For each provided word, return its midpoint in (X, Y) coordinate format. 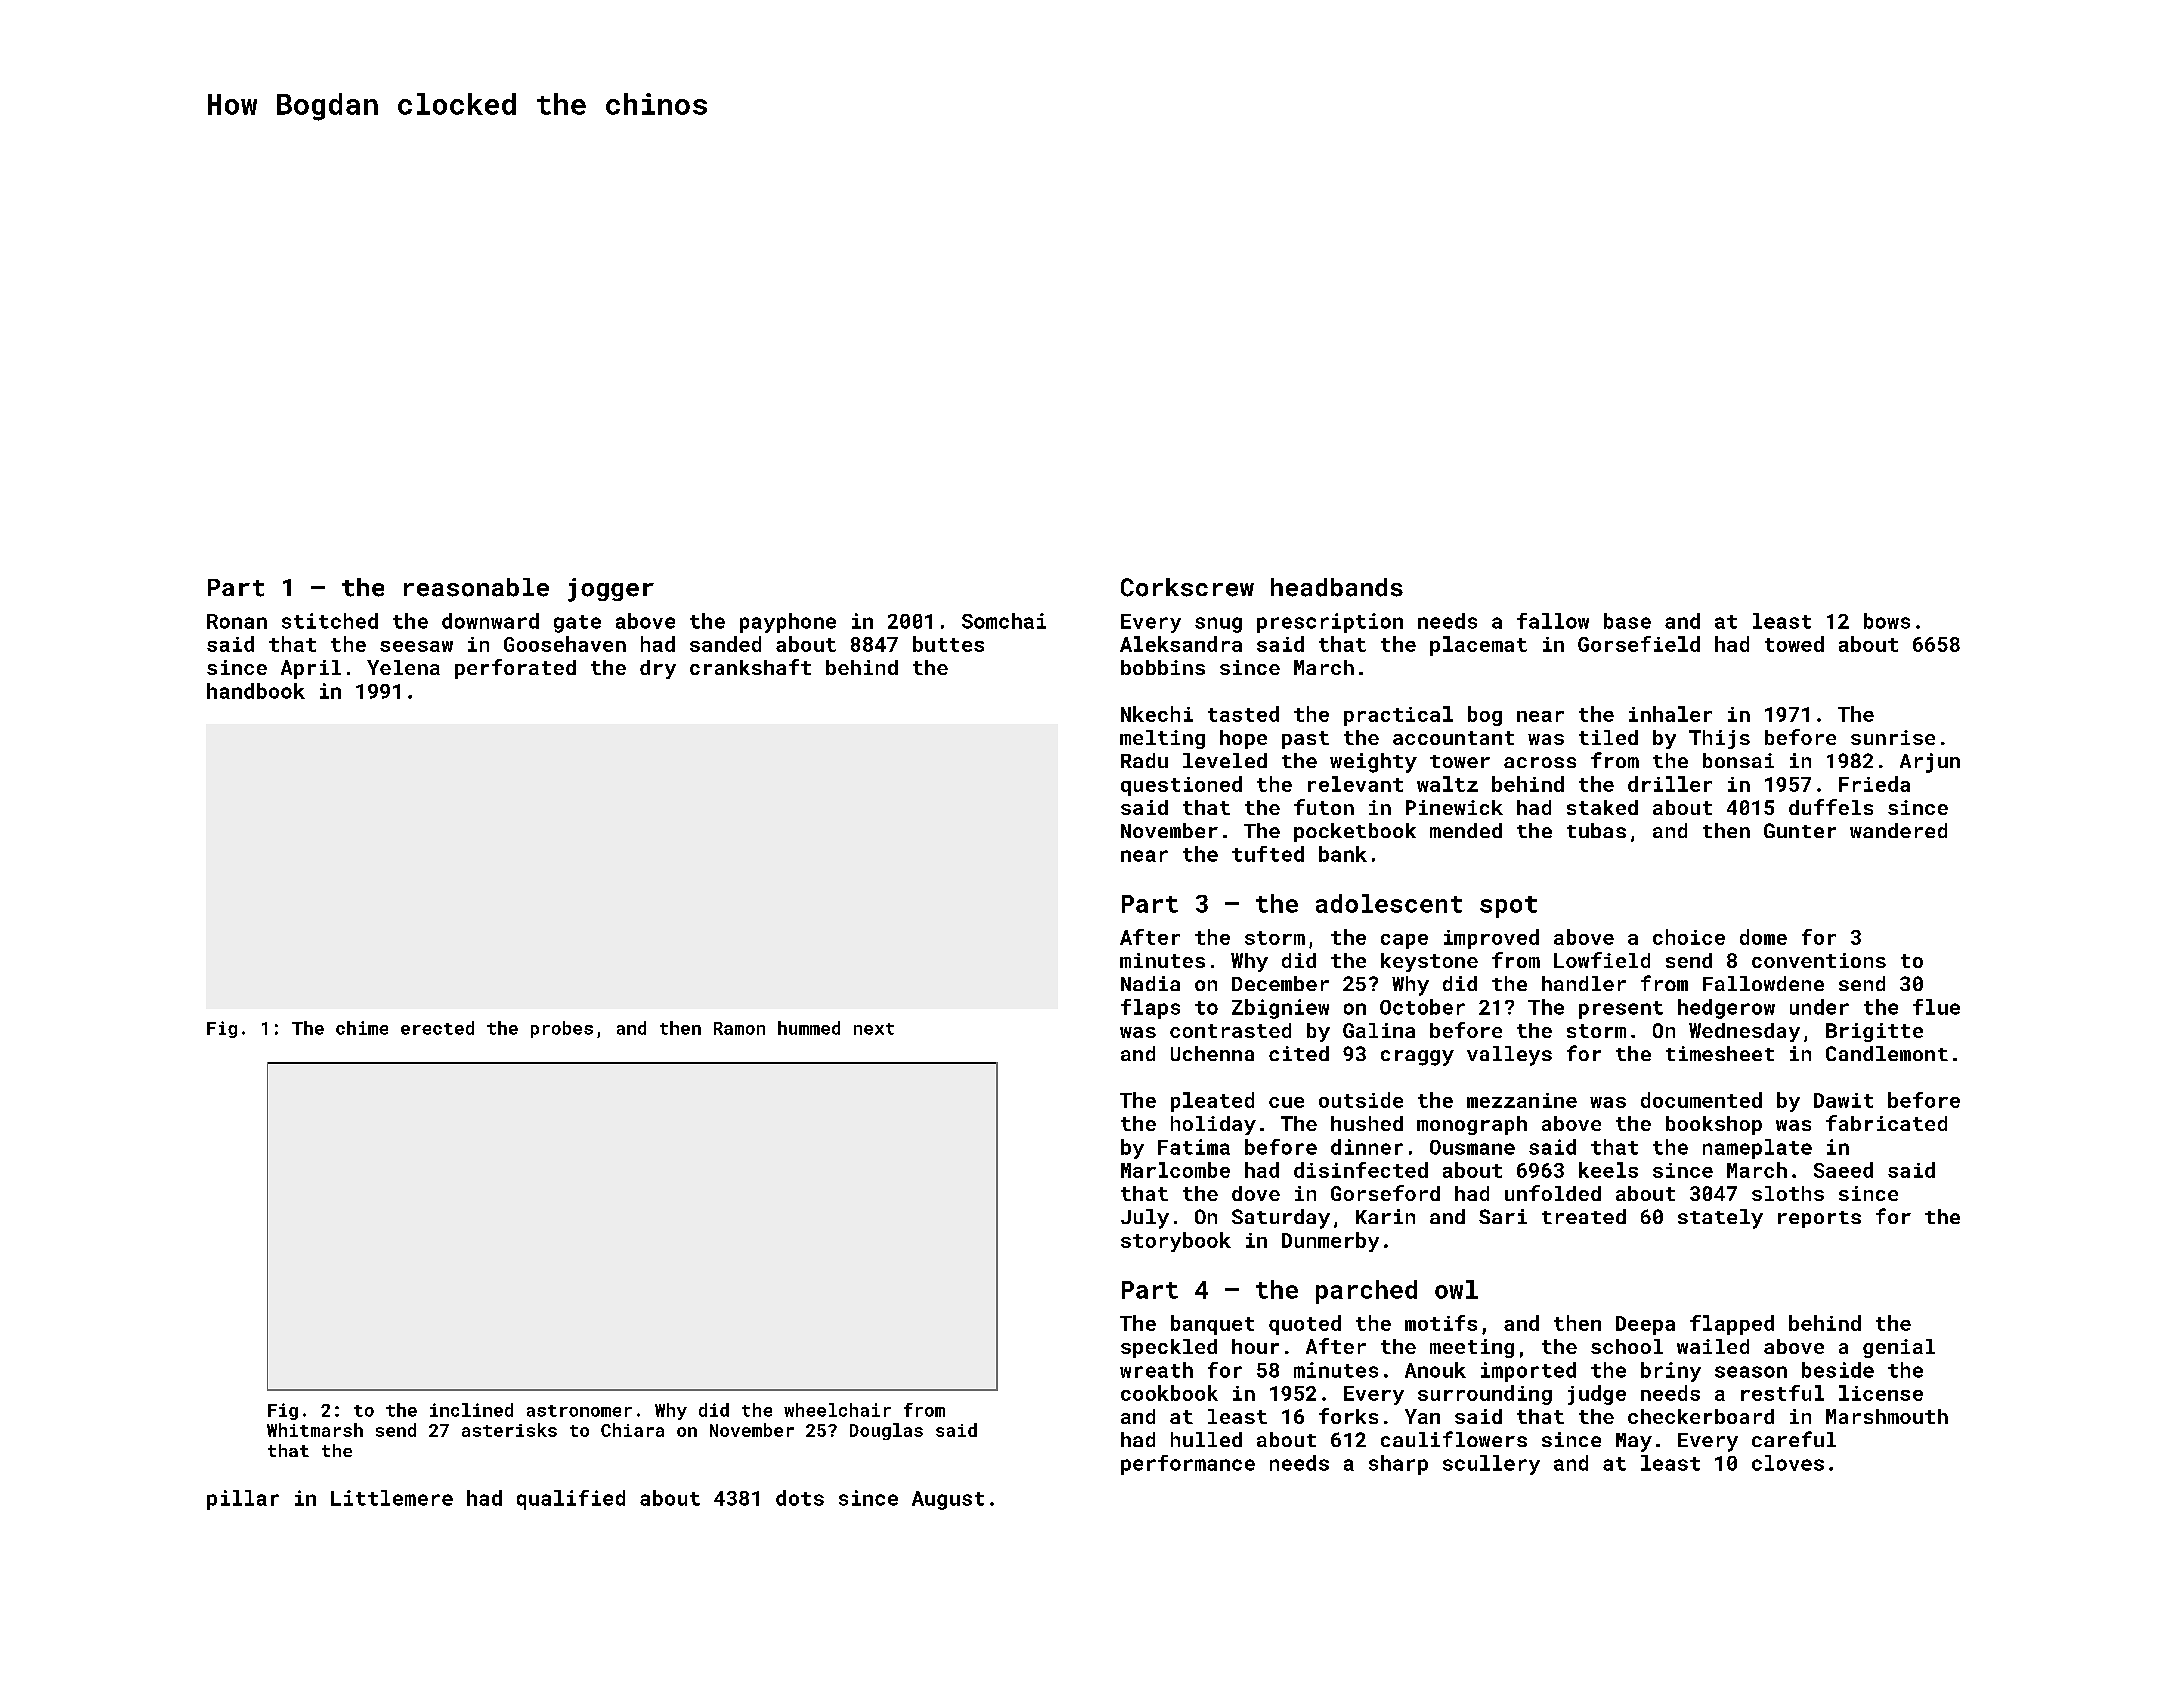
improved (1491, 939)
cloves (1788, 1463)
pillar (243, 1500)
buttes (948, 644)
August (948, 1500)
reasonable (476, 587)
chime (362, 1028)
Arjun (1930, 763)
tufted (1268, 854)
